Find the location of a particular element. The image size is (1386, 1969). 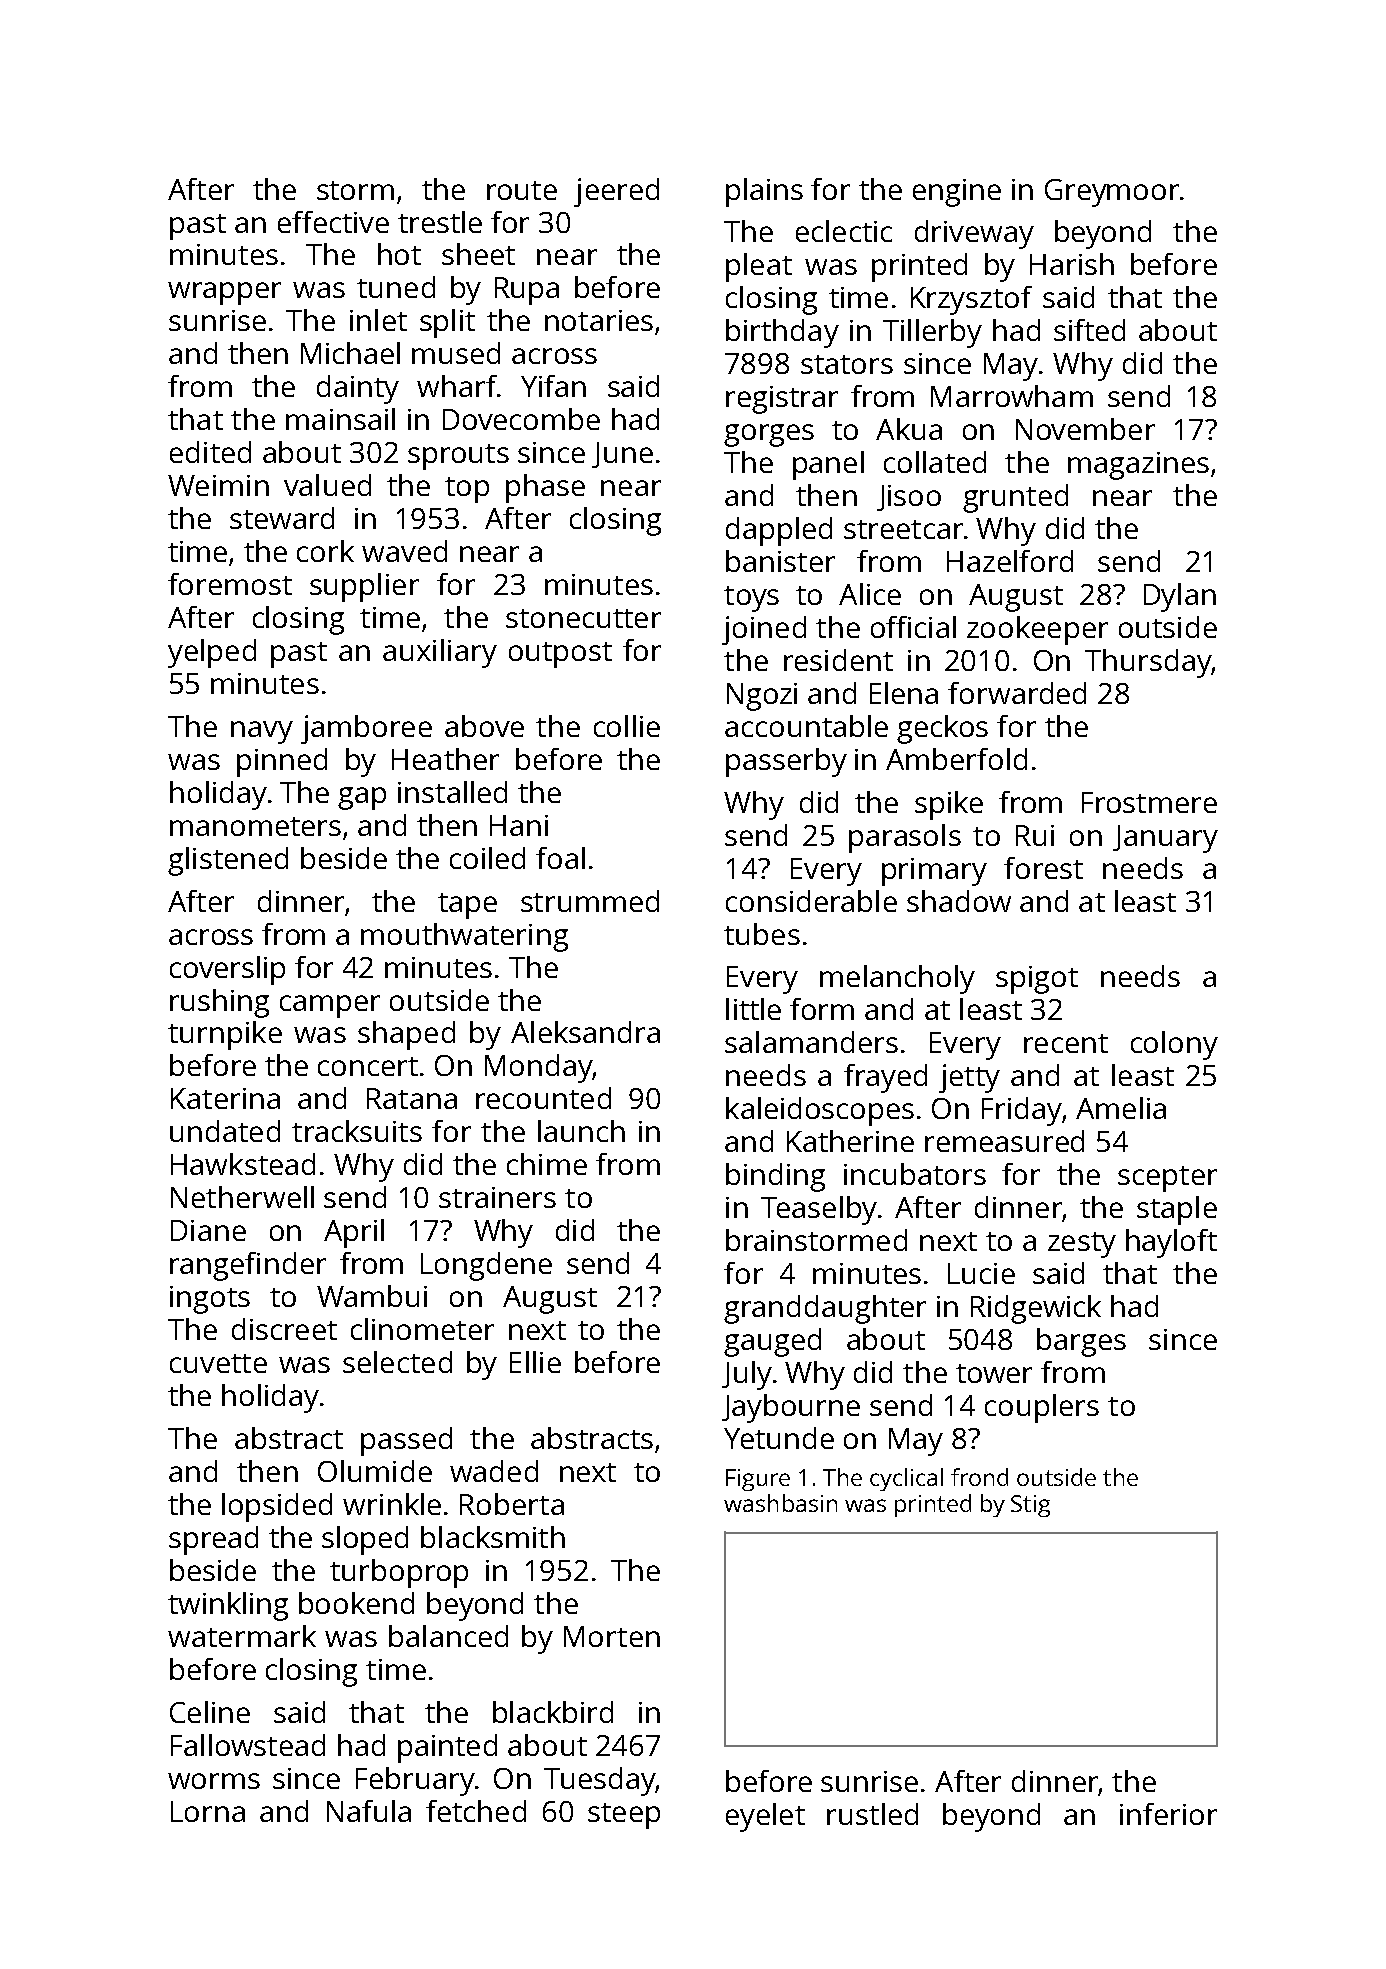

tape is located at coordinates (467, 906).
